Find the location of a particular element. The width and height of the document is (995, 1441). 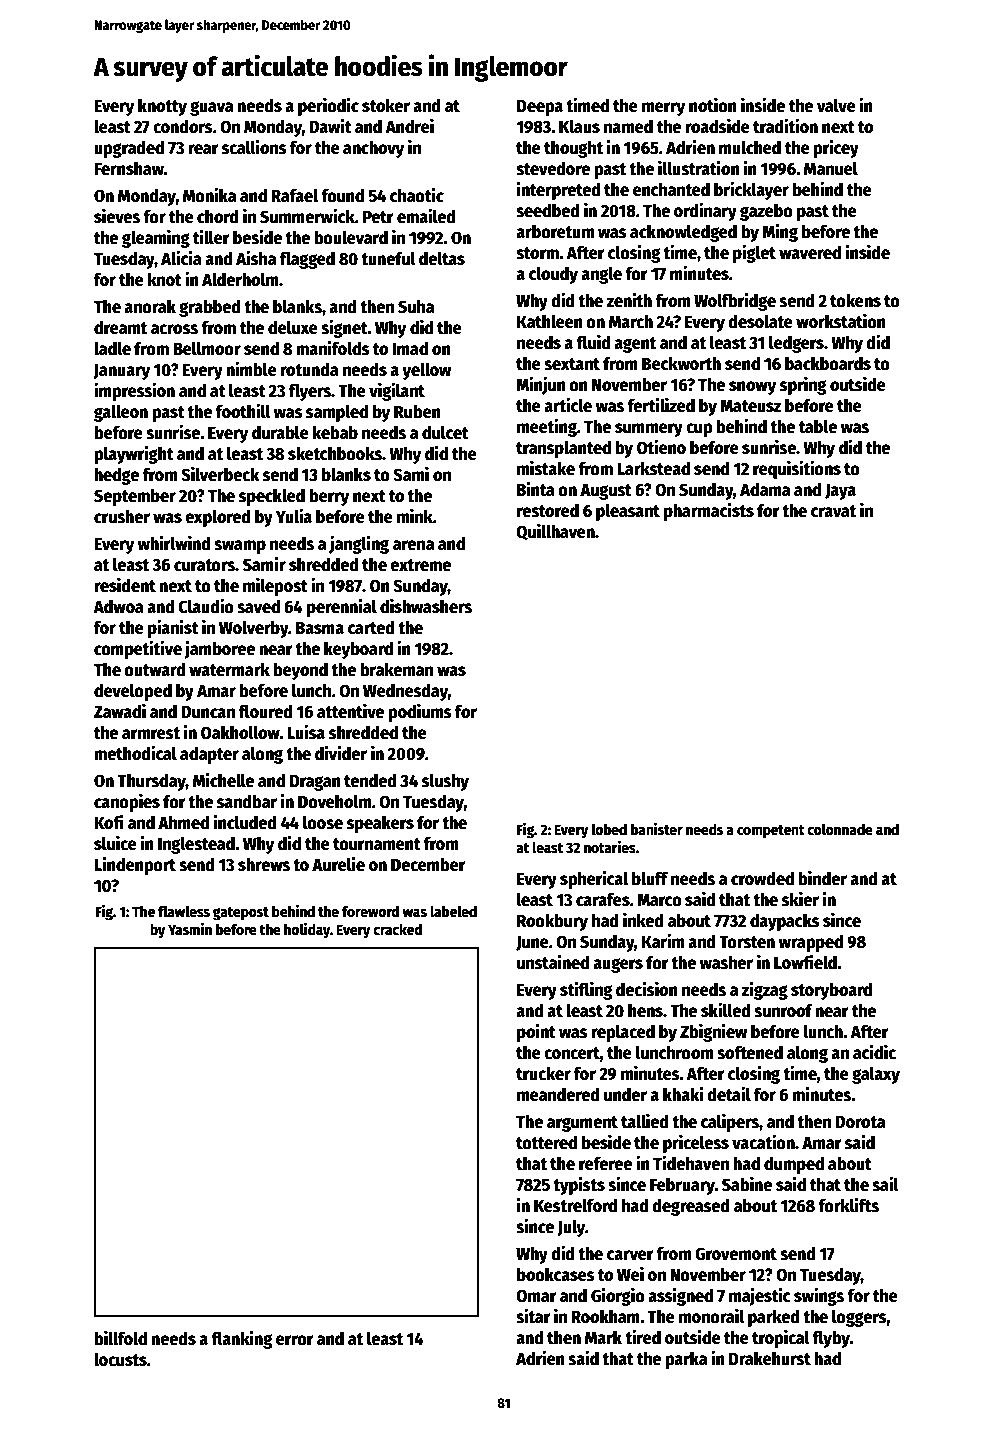

anorak is located at coordinates (150, 306).
